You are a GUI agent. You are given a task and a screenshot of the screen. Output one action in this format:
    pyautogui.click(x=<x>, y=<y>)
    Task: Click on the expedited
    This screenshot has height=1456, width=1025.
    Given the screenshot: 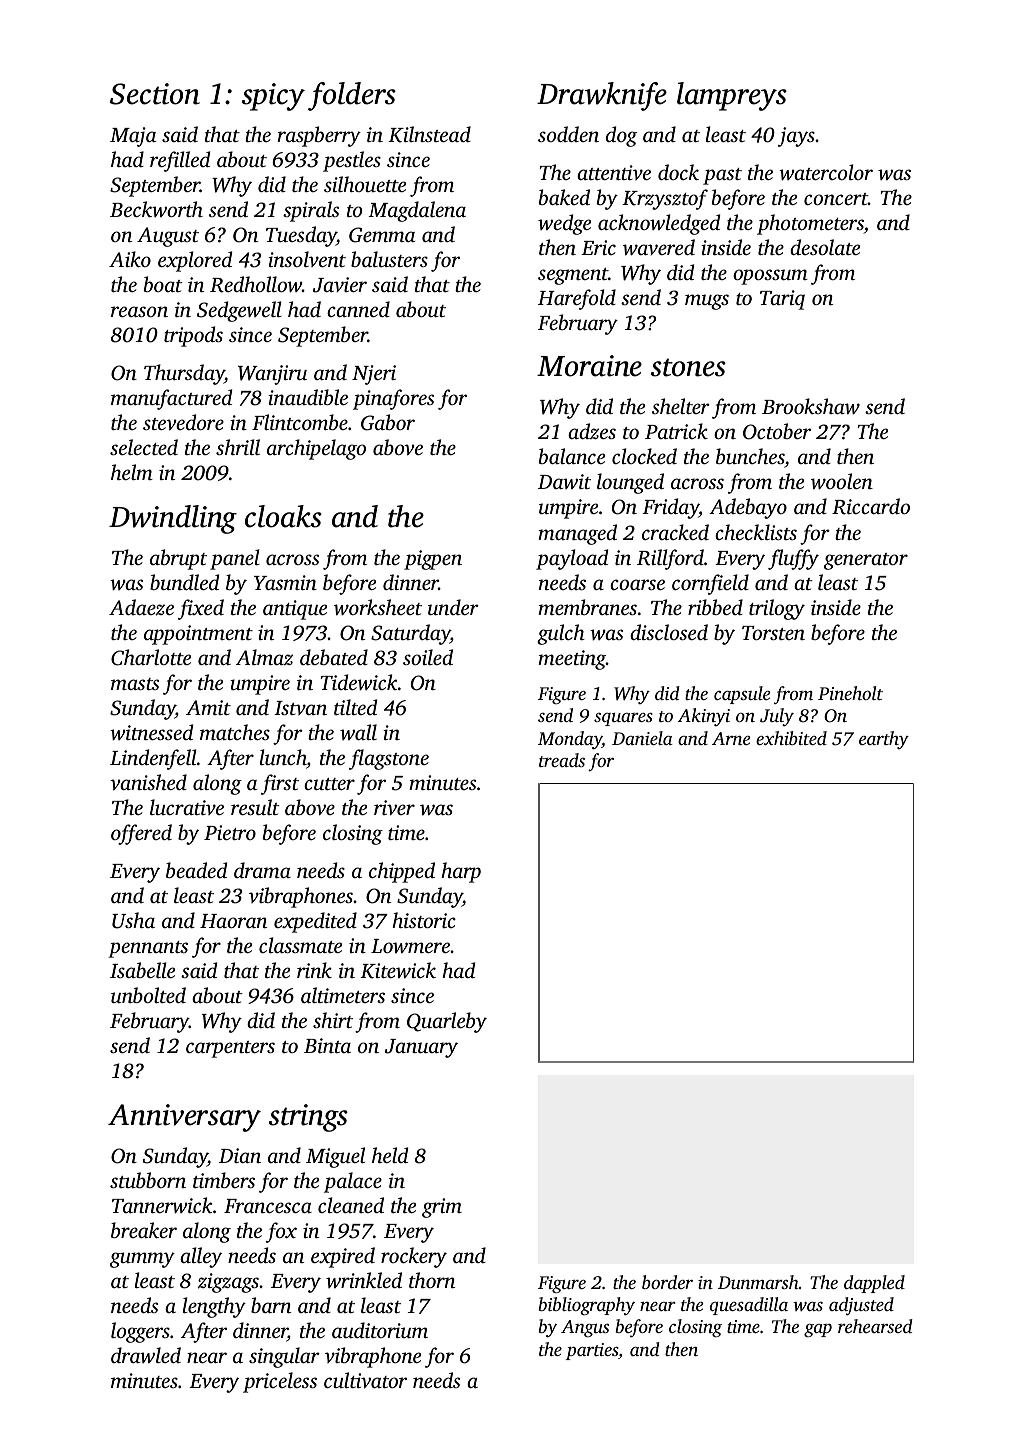 What is the action you would take?
    pyautogui.click(x=315, y=922)
